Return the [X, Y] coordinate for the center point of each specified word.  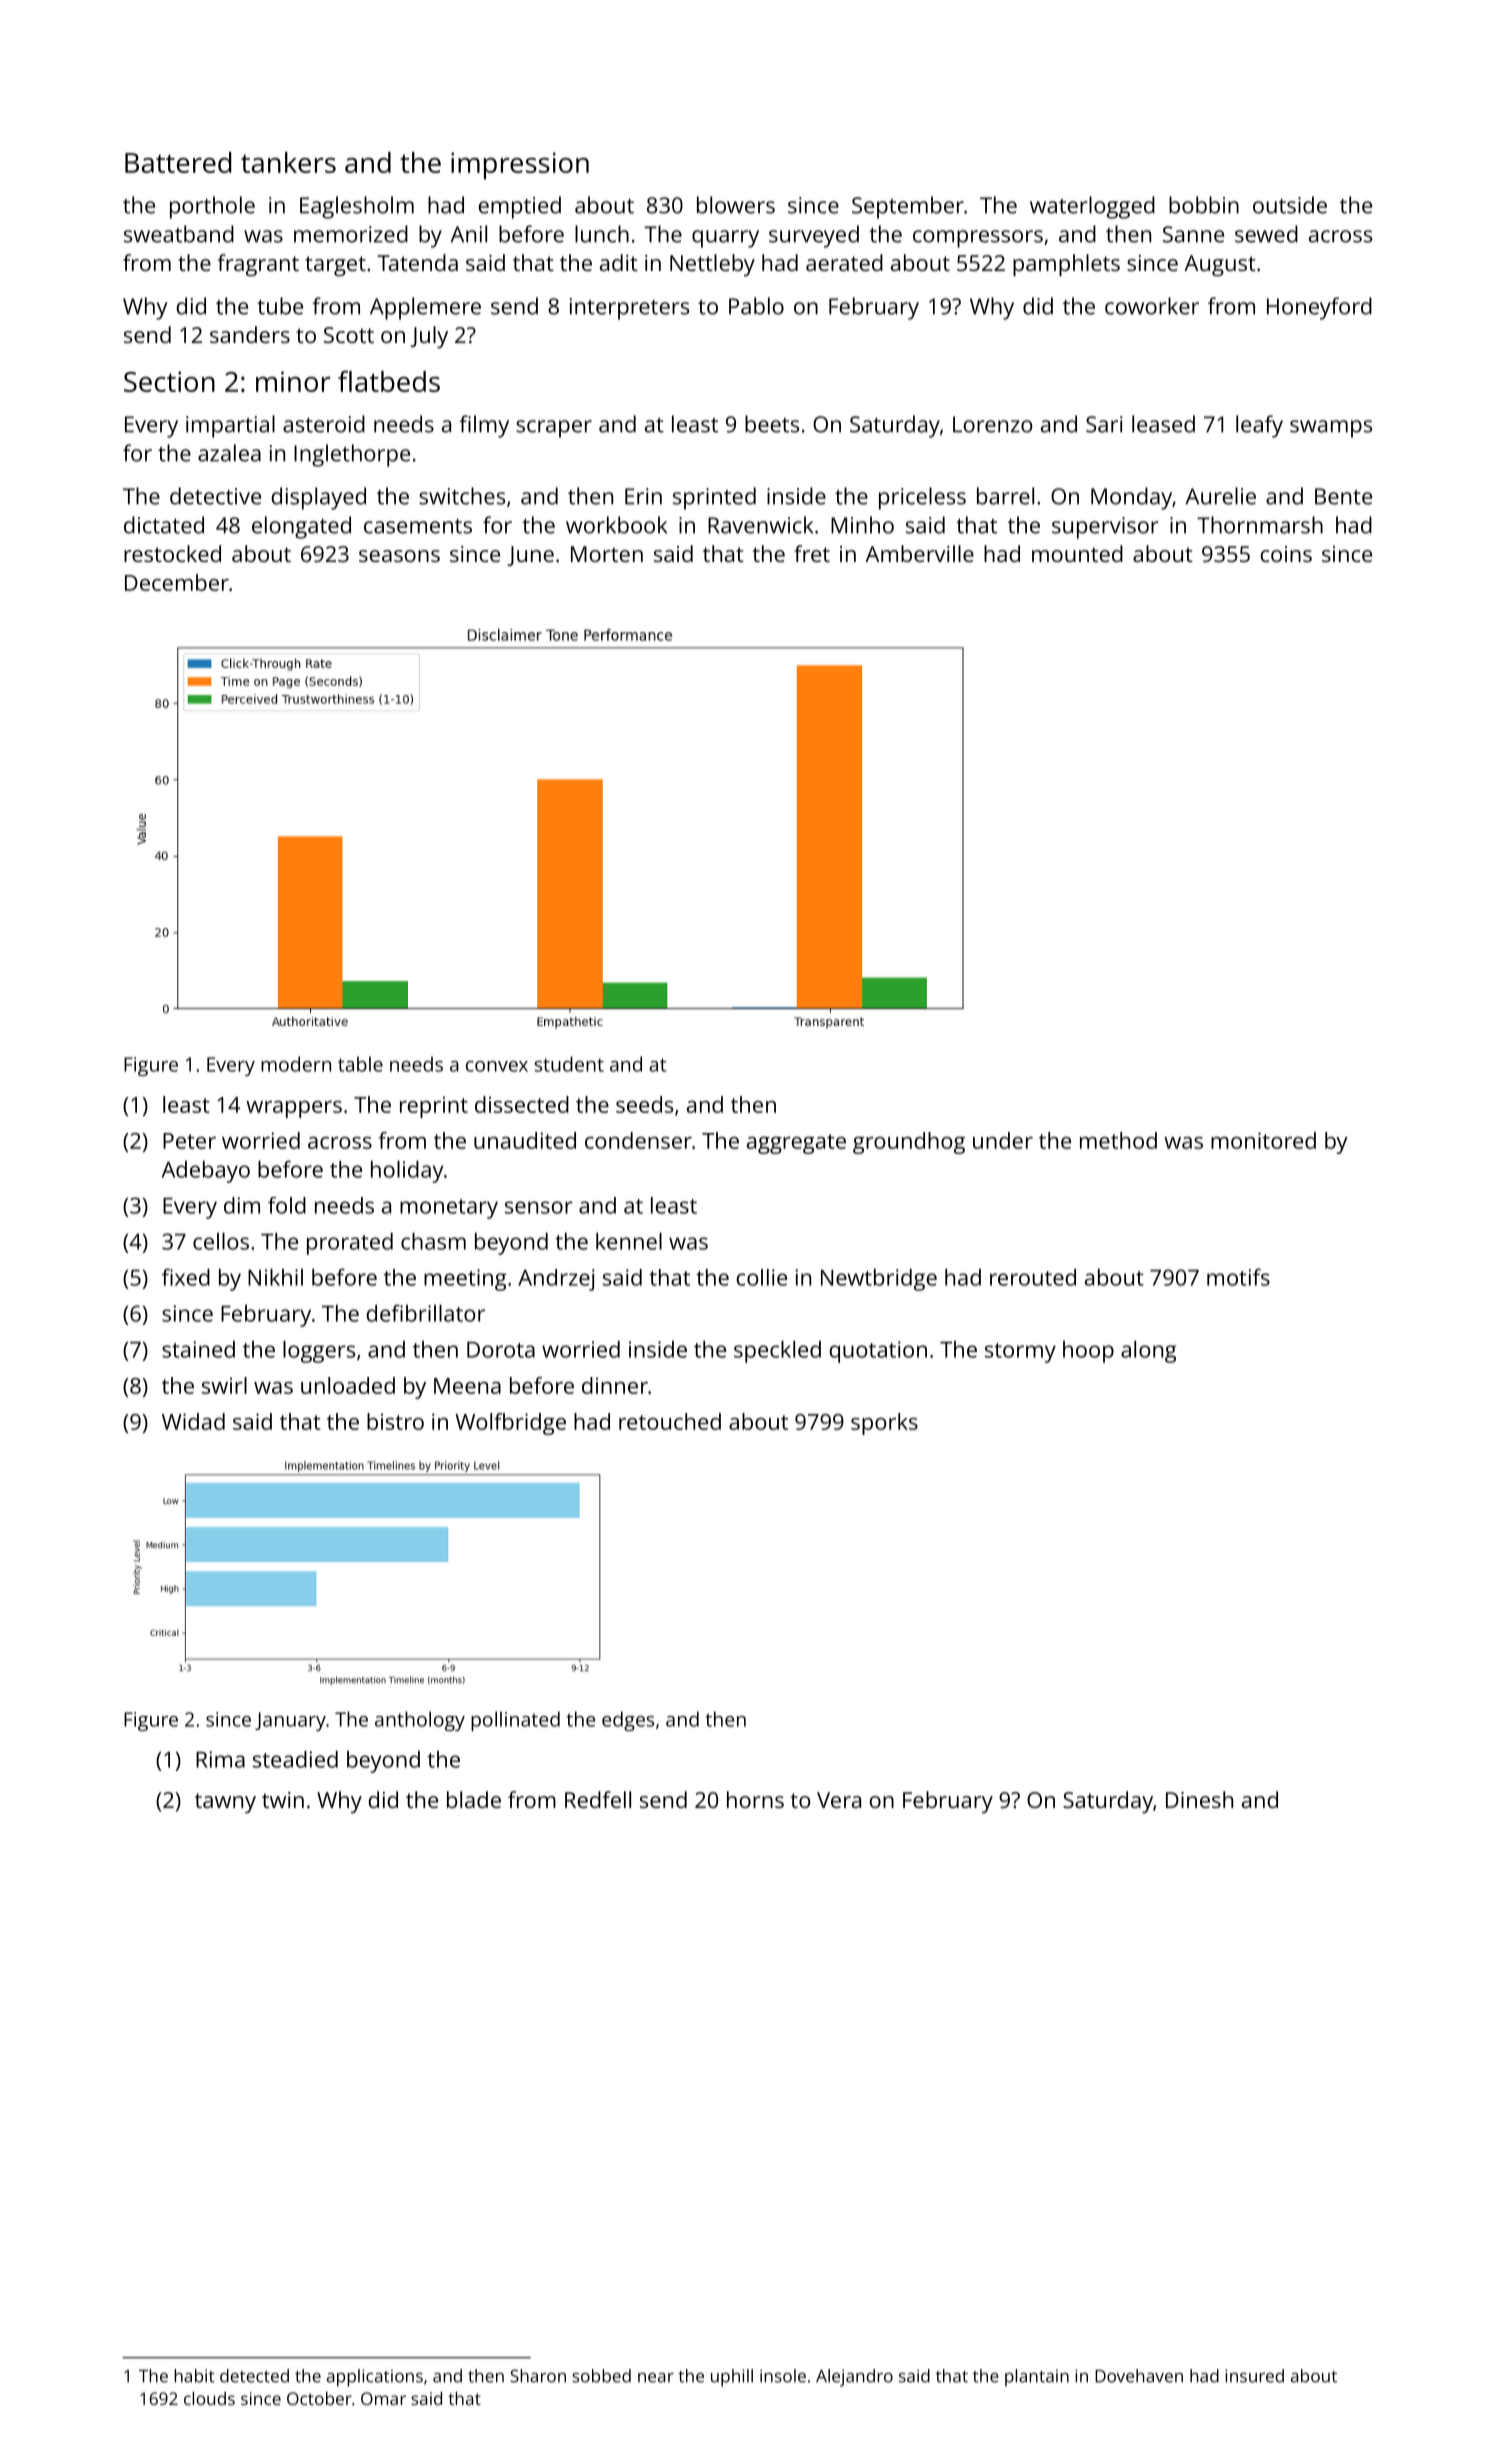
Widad [193, 1421]
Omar [383, 2398]
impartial [230, 426]
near [656, 2378]
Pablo [756, 306]
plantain [1037, 2378]
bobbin [1204, 205]
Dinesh [1199, 1799]
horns [755, 1799]
